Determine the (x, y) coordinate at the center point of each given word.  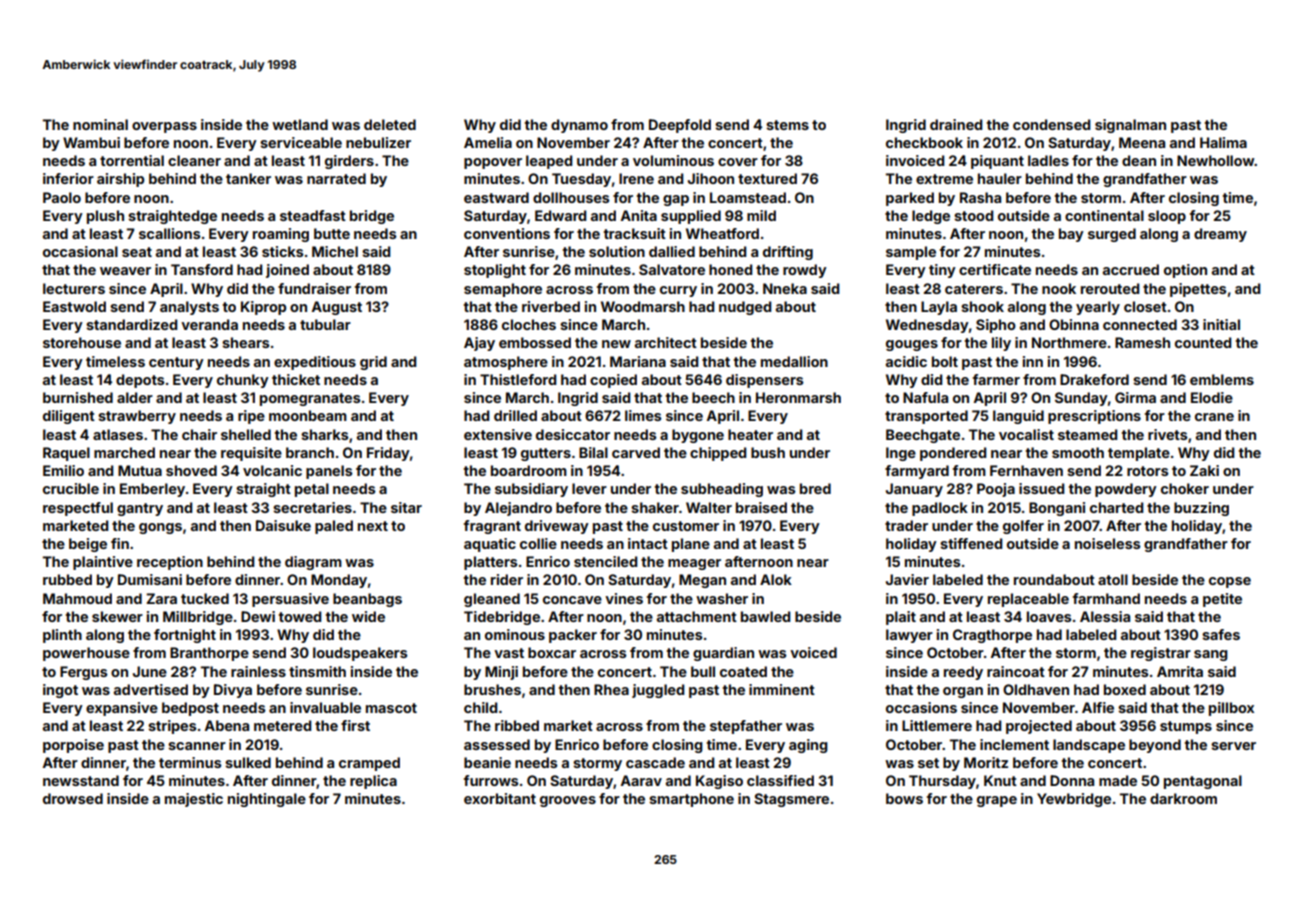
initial (1221, 324)
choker (1185, 488)
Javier (907, 579)
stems (787, 125)
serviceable (301, 142)
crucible (71, 488)
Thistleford (518, 379)
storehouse (82, 342)
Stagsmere (791, 800)
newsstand (81, 780)
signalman (1130, 126)
